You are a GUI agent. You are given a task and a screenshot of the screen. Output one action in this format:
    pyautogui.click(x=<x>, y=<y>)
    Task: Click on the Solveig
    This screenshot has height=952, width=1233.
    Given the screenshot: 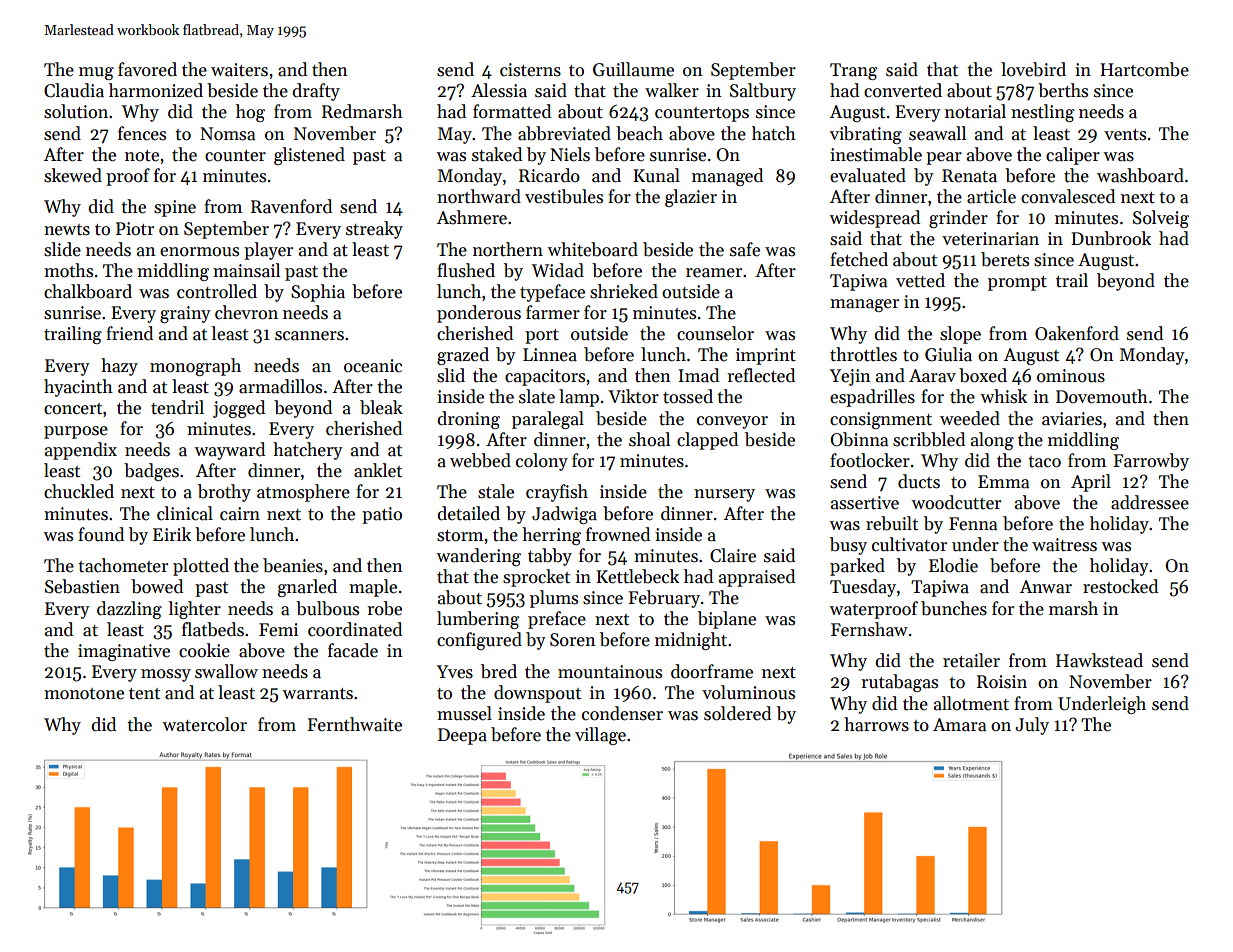 What is the action you would take?
    pyautogui.click(x=1161, y=219)
